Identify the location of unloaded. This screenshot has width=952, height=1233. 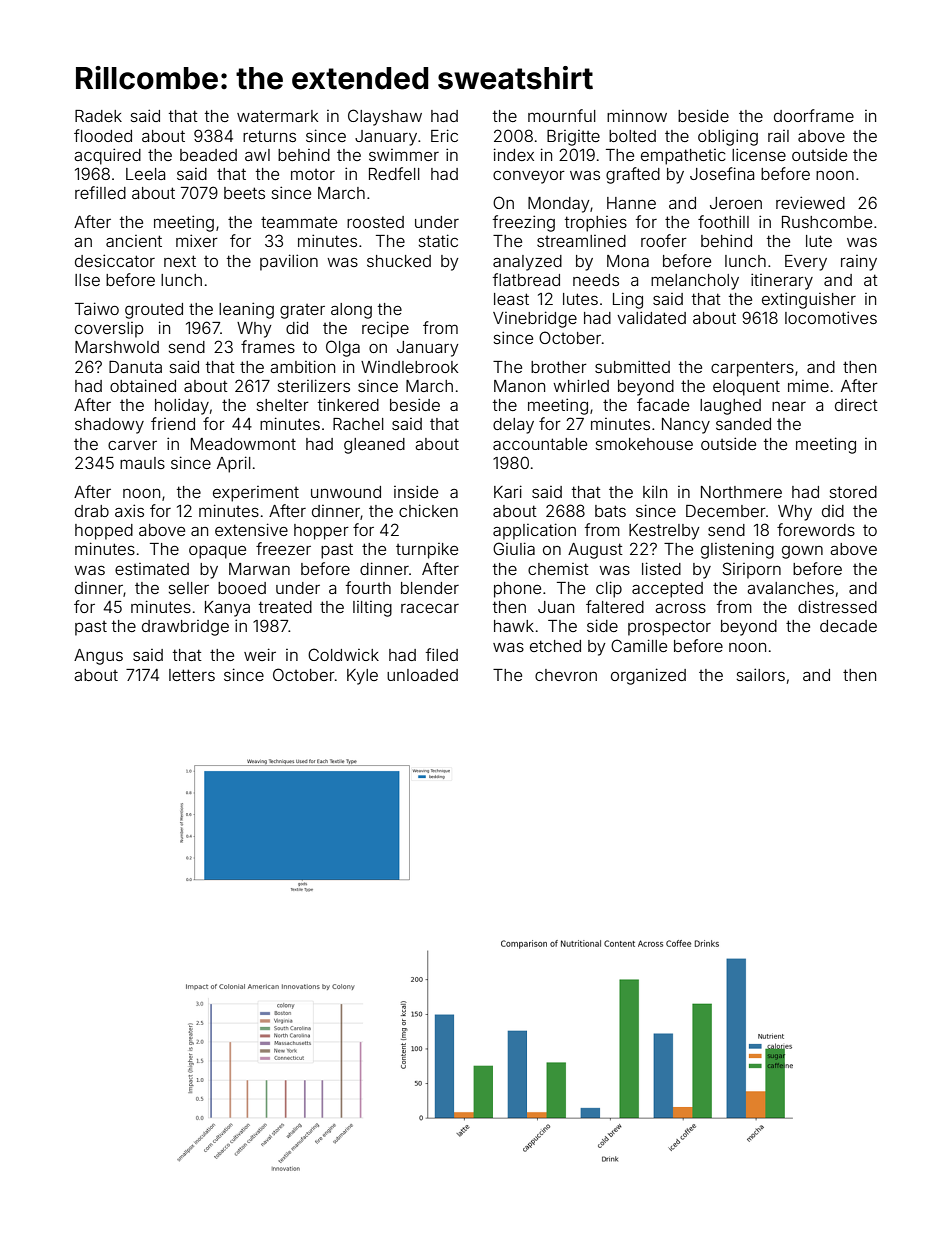
(422, 675).
